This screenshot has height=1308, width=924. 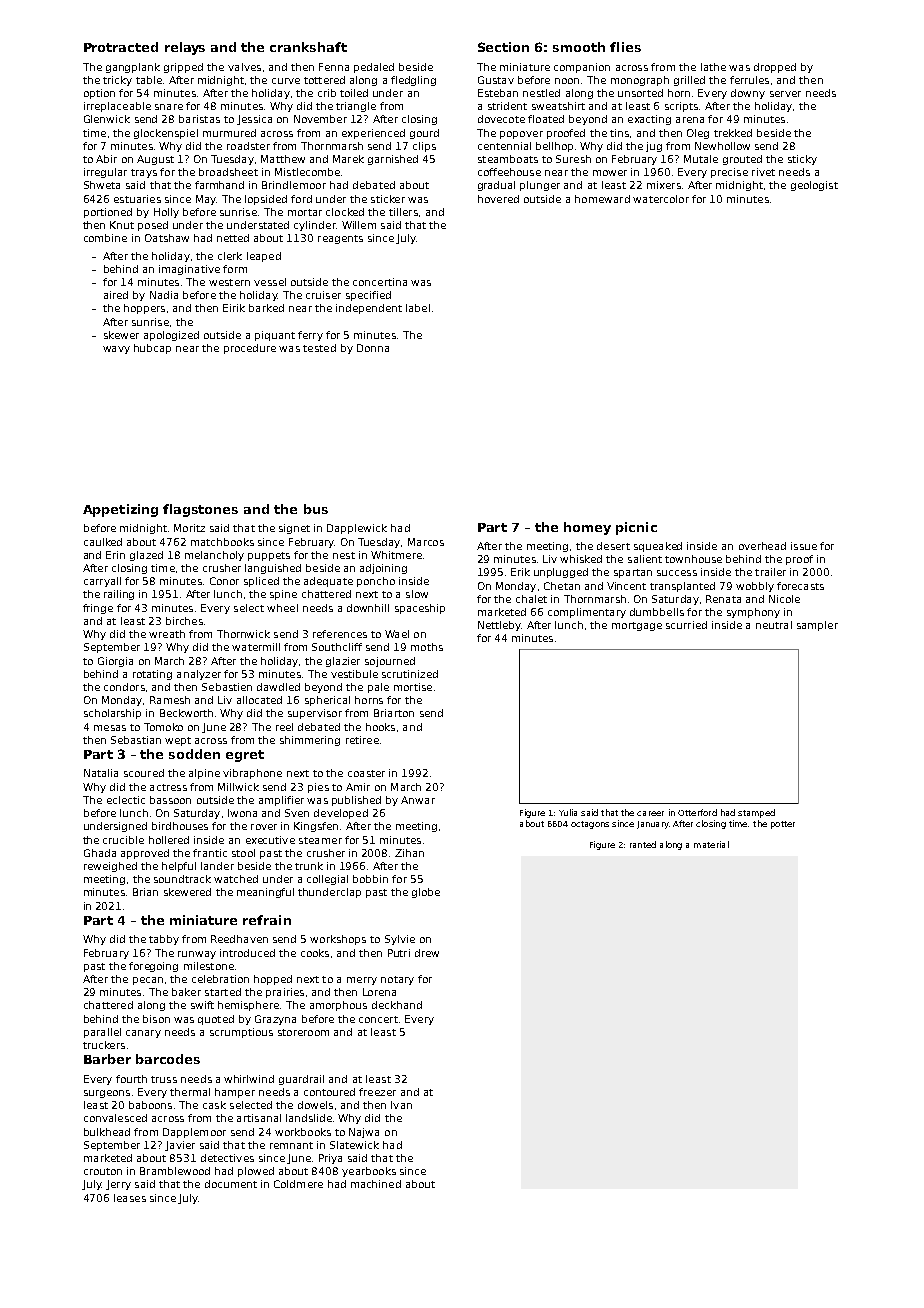 What do you see at coordinates (499, 626) in the screenshot?
I see `Nettleby` at bounding box center [499, 626].
